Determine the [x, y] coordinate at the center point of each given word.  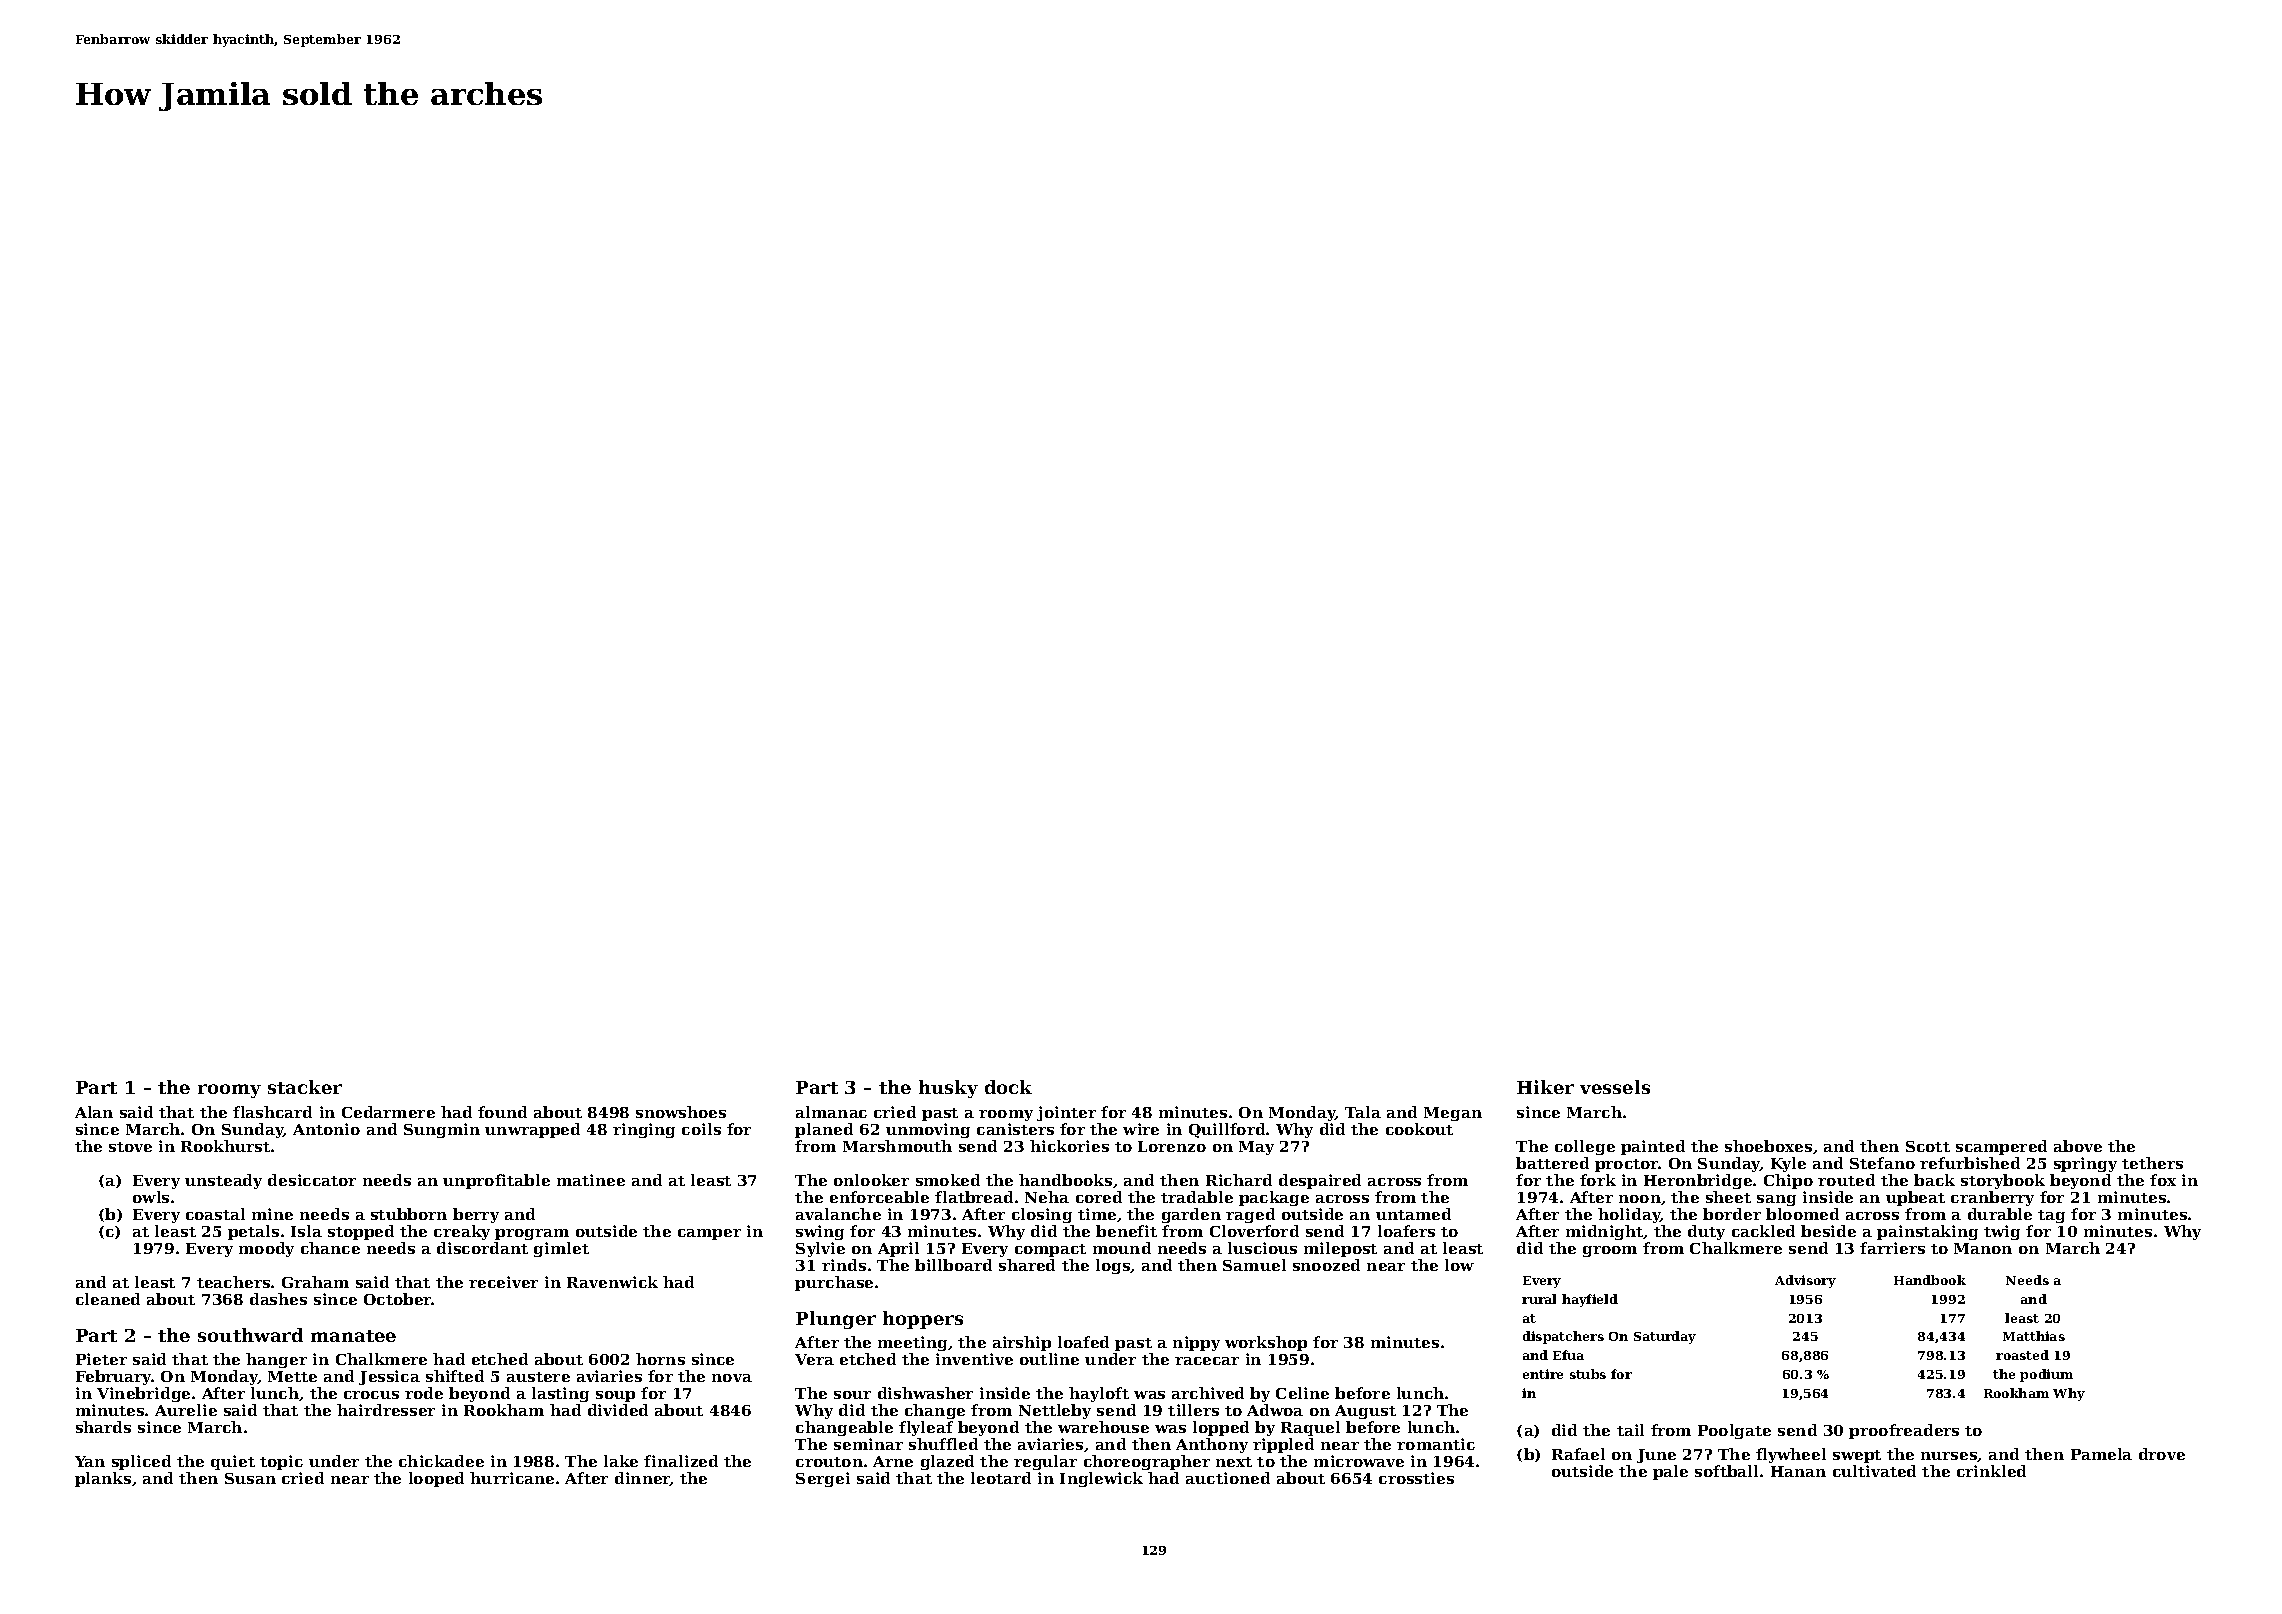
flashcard [272, 1112]
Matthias [2034, 1336]
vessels [1615, 1087]
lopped [1221, 1428]
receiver [503, 1282]
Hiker [1545, 1087]
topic [281, 1462]
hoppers [923, 1320]
